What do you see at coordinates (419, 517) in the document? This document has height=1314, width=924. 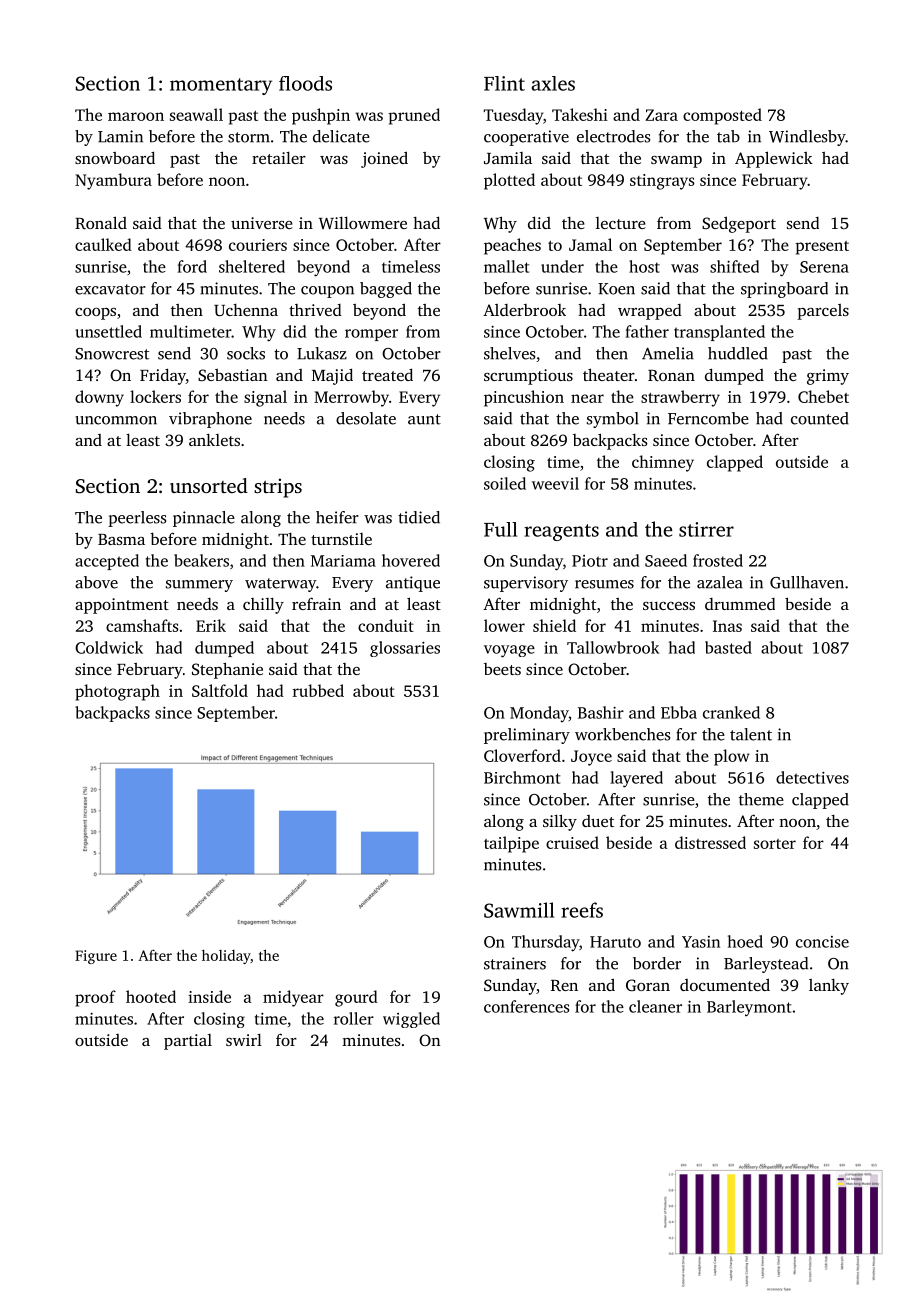 I see `tidied` at bounding box center [419, 517].
